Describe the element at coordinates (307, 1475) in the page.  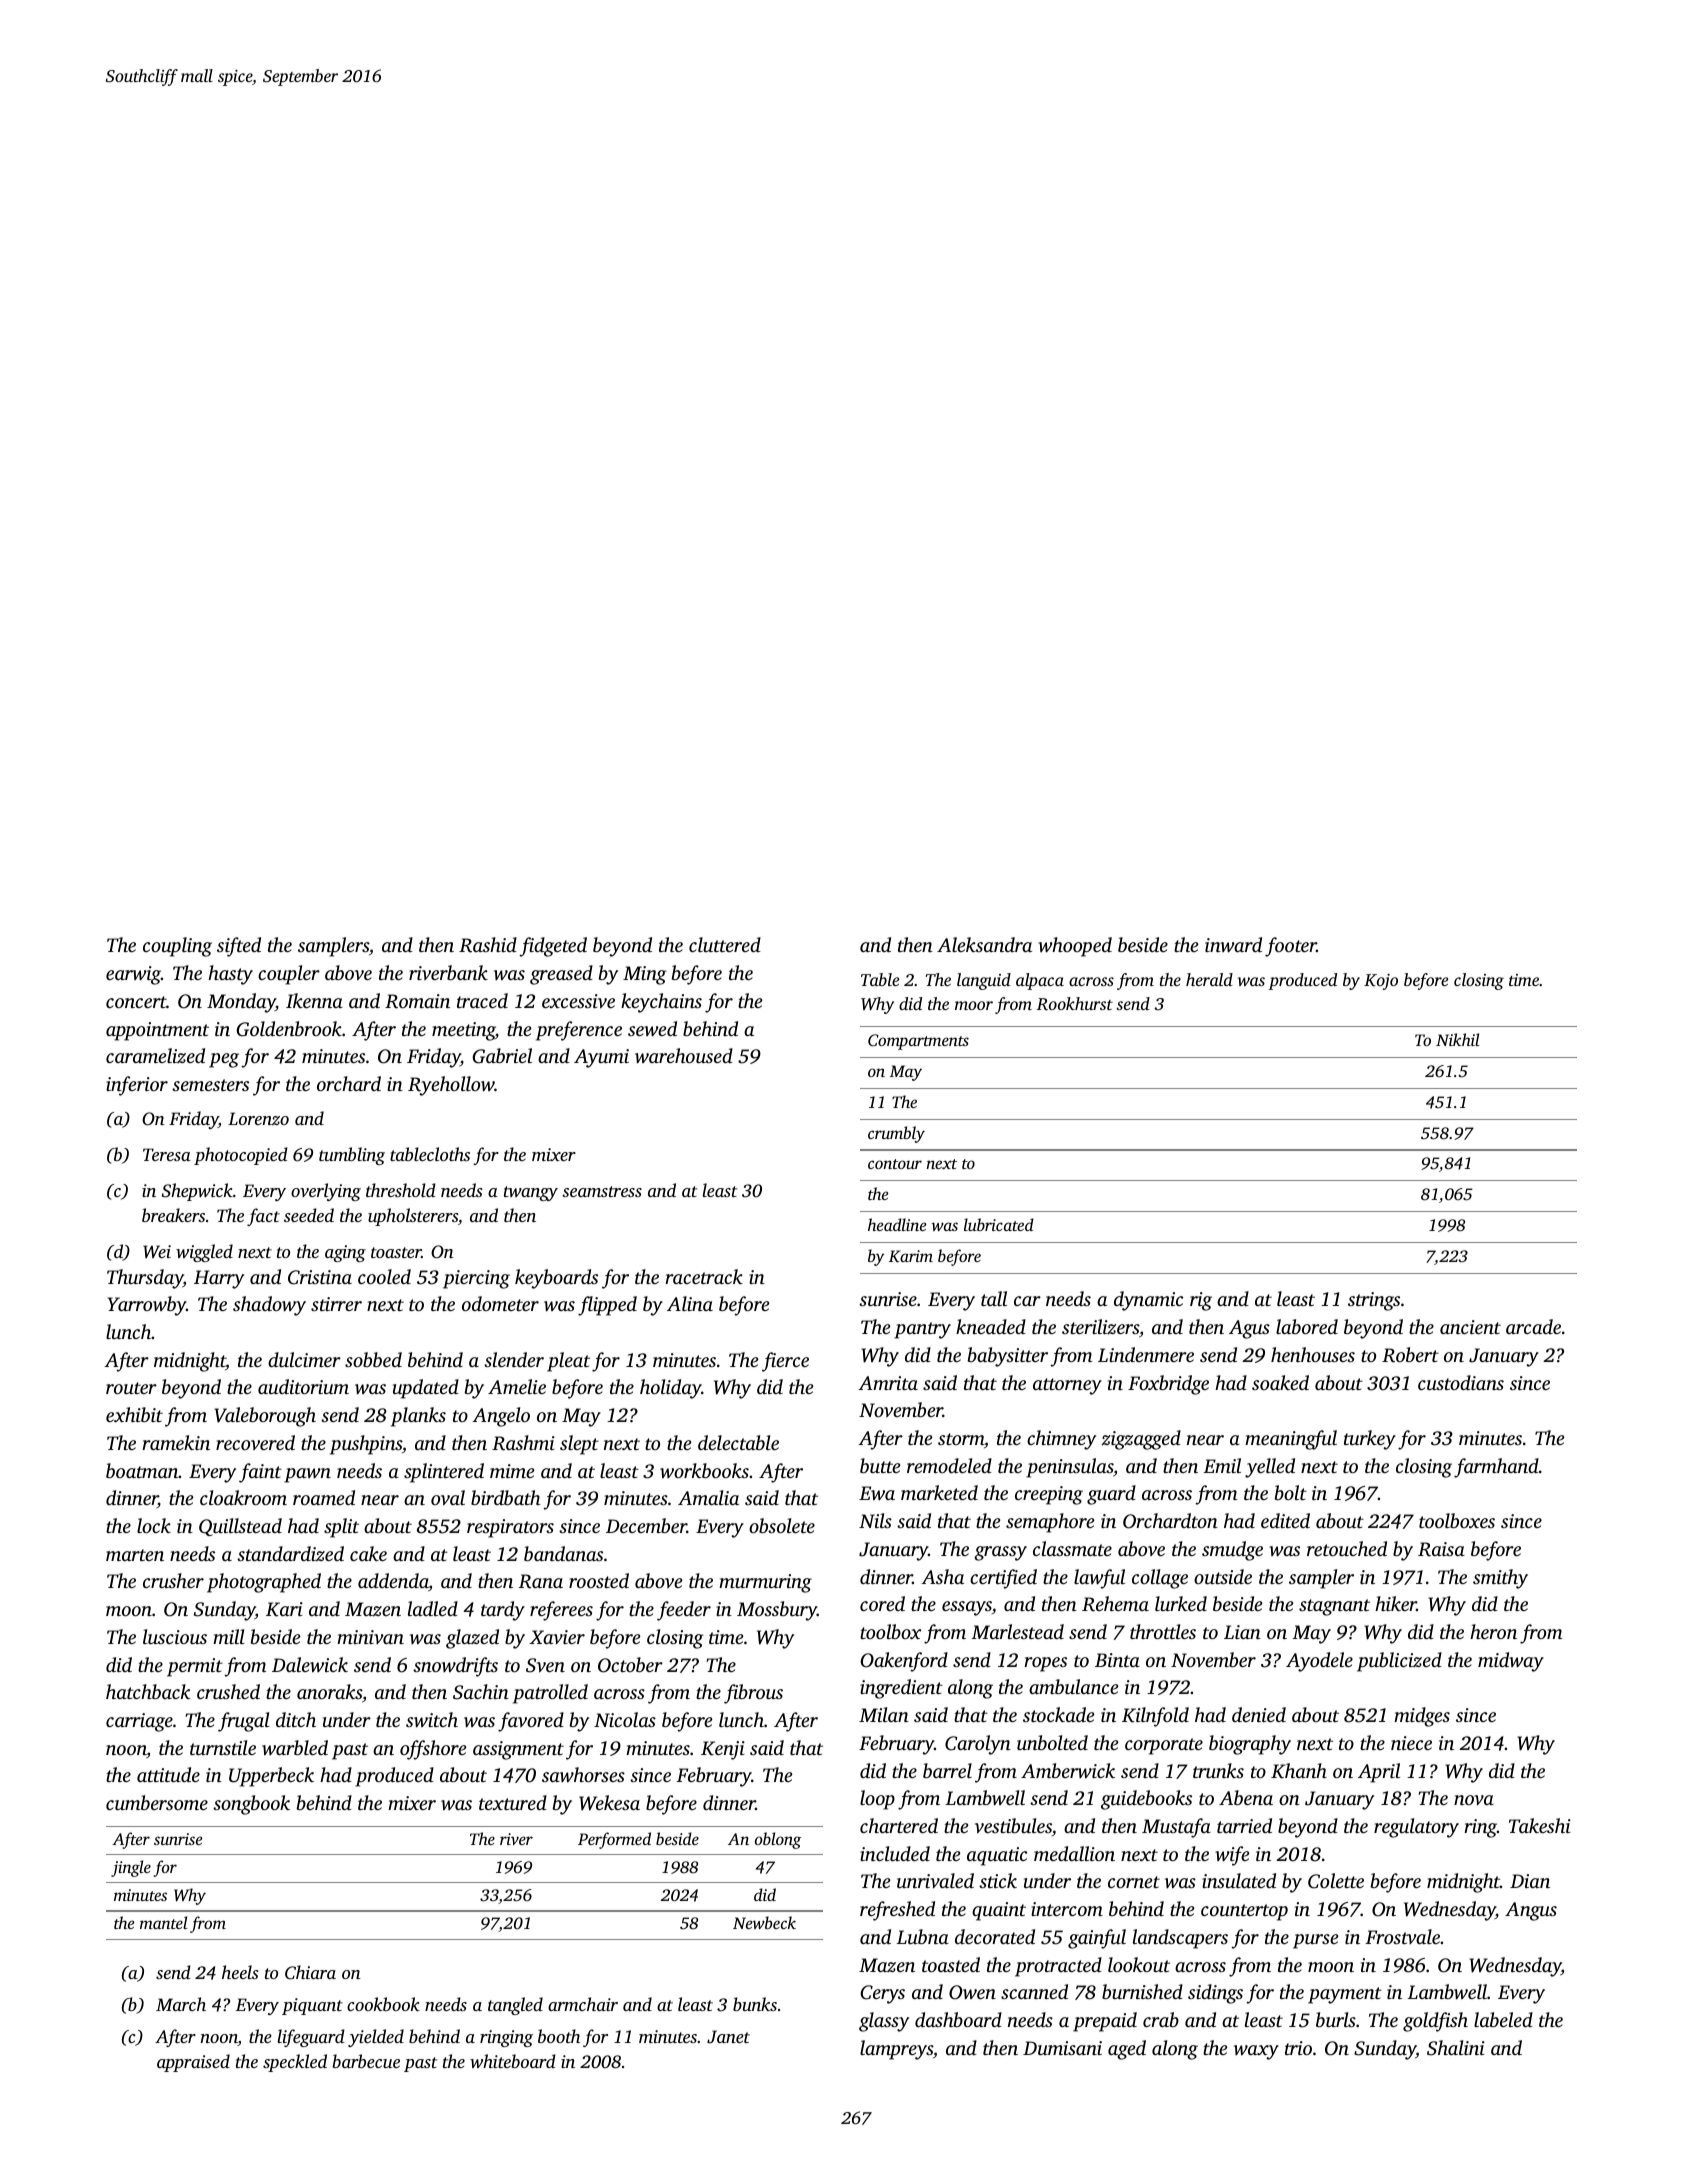
I see `pawn` at that location.
